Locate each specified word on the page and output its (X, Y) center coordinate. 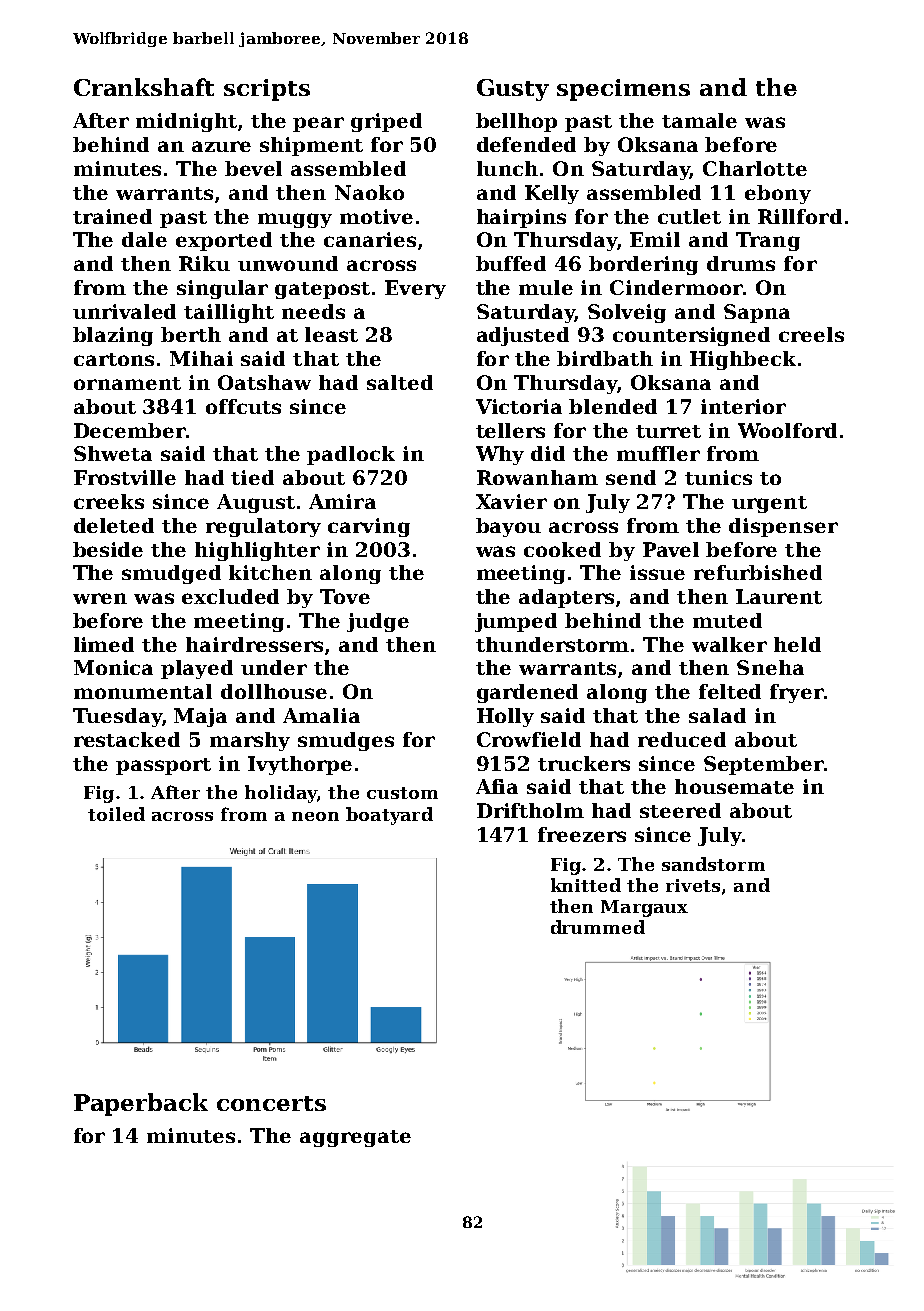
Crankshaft (144, 87)
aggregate (355, 1138)
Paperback (141, 1104)
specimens (623, 90)
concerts (271, 1103)
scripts (267, 90)
